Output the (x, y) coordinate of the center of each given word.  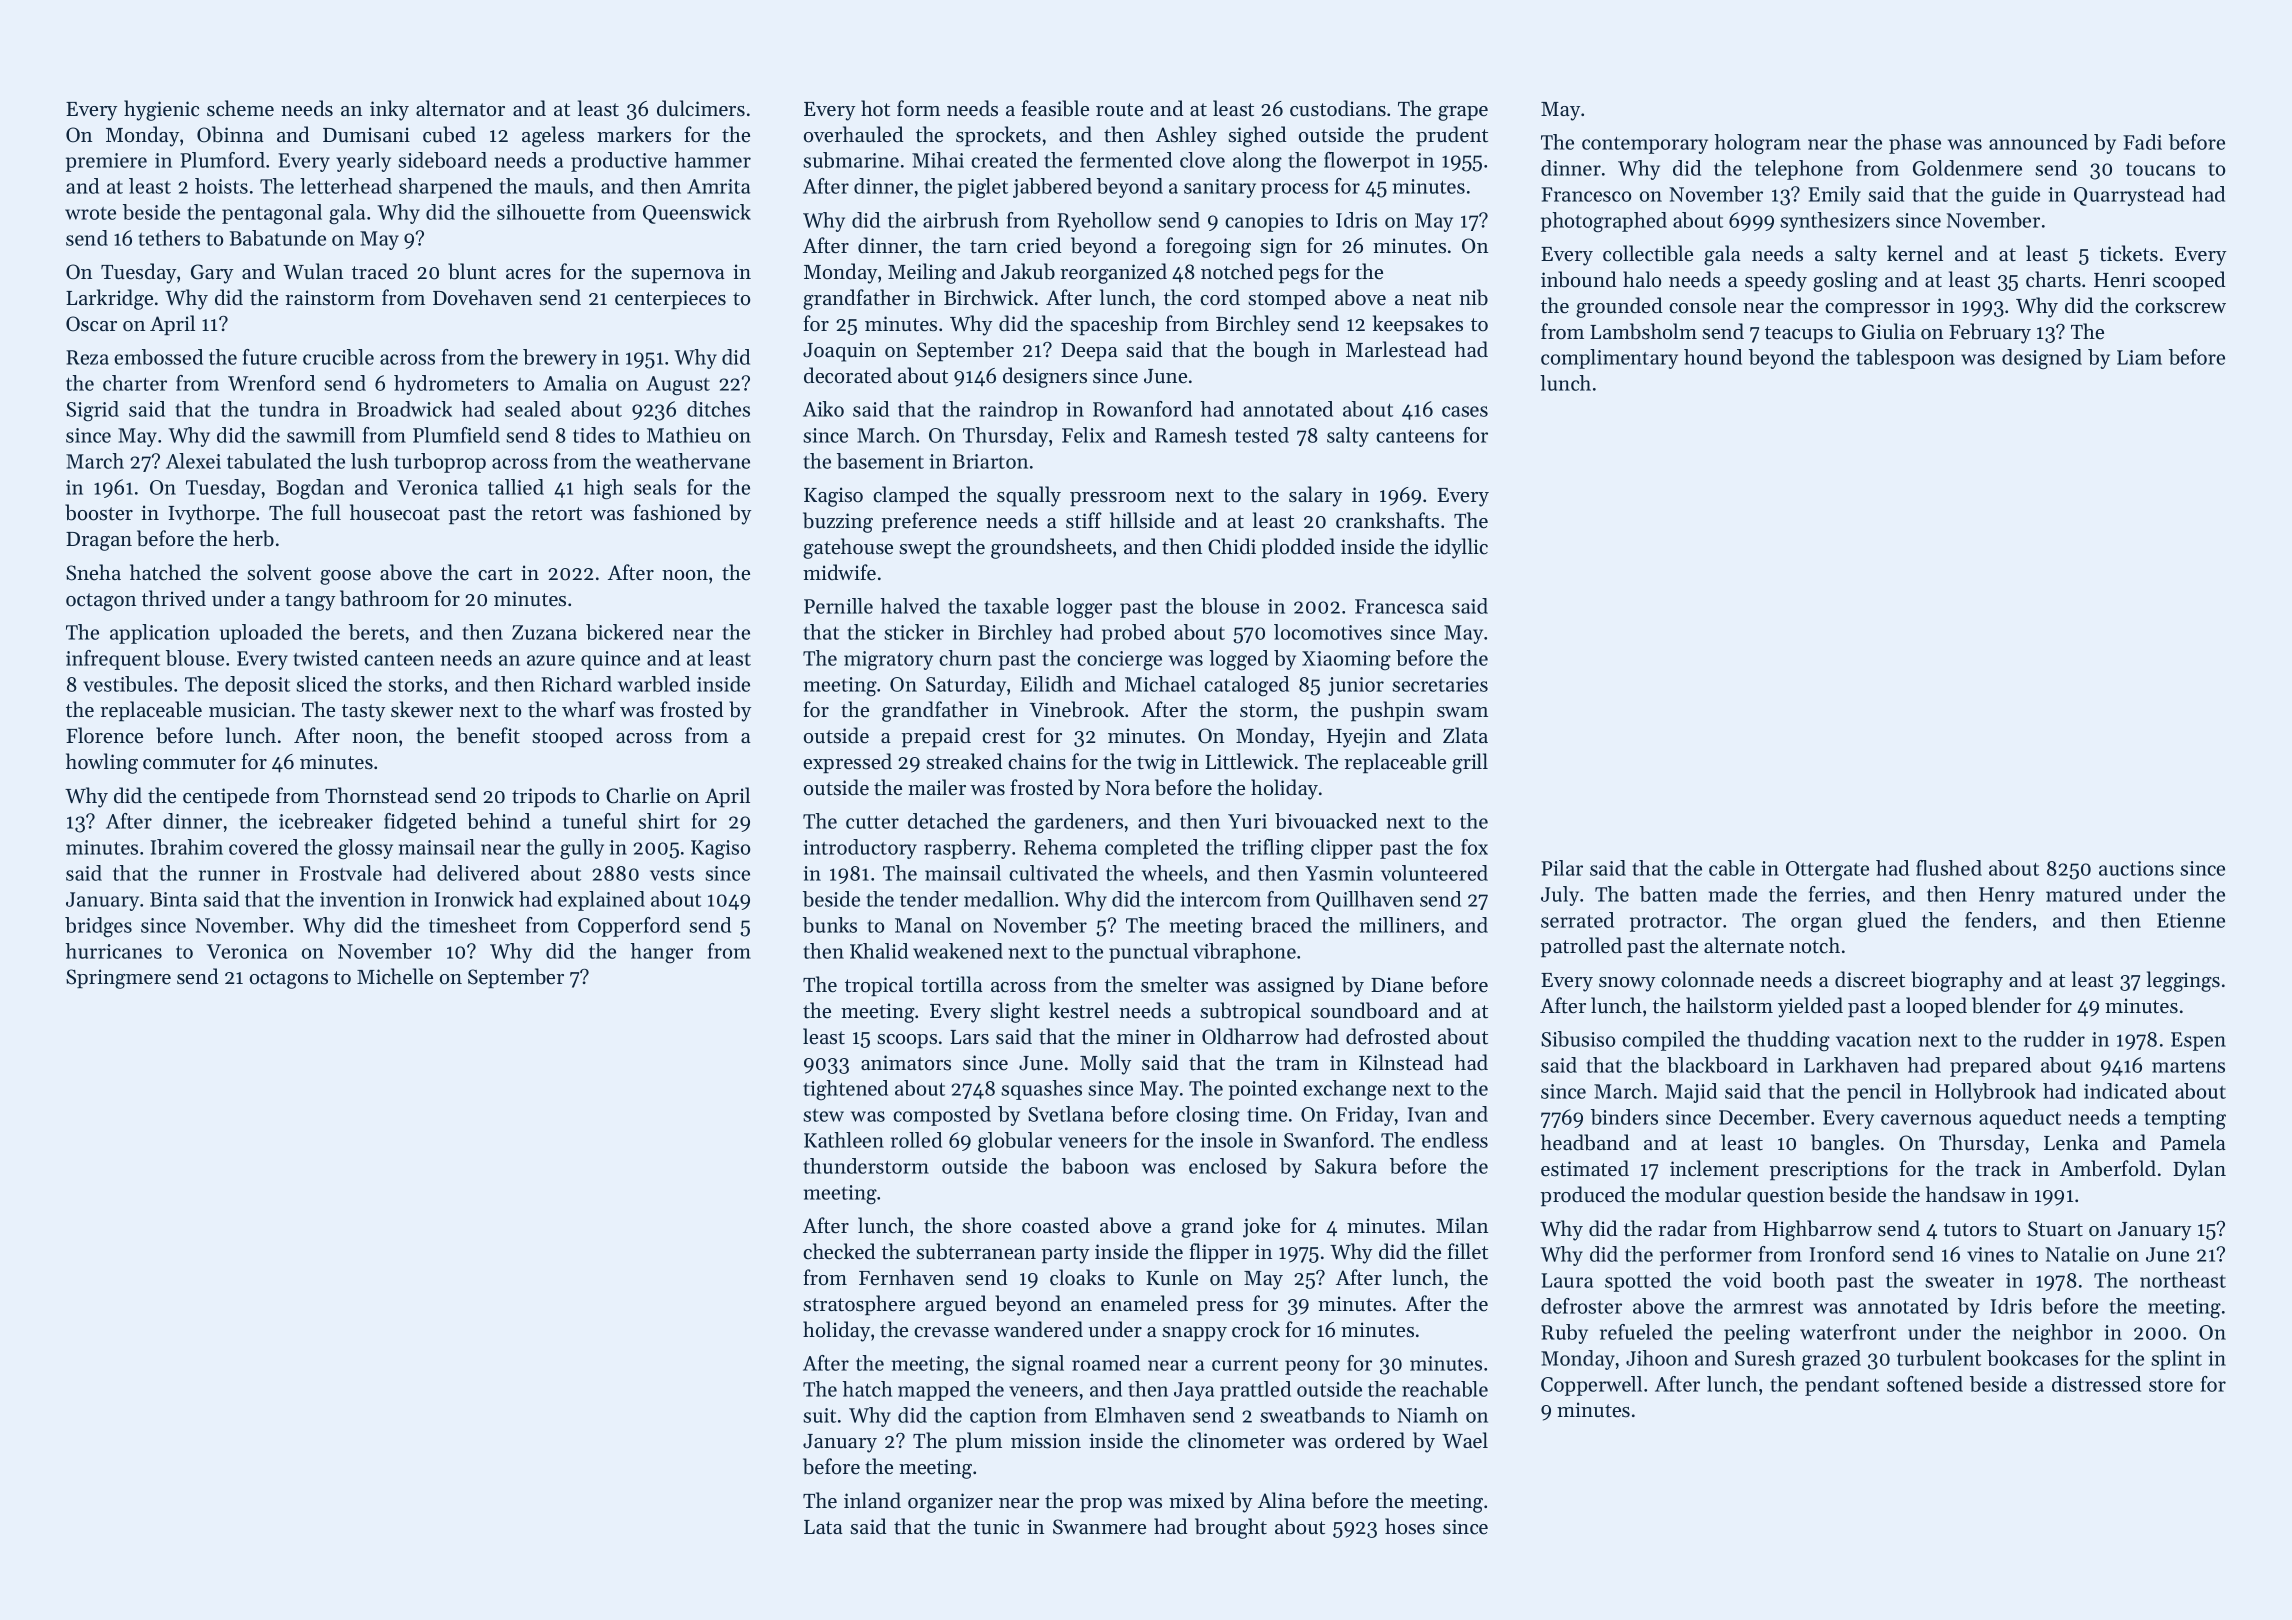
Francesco (1586, 194)
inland (872, 1500)
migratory (888, 661)
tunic (996, 1527)
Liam (2139, 357)
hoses (1410, 1526)
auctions (2136, 868)
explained (601, 901)
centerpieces (670, 300)
